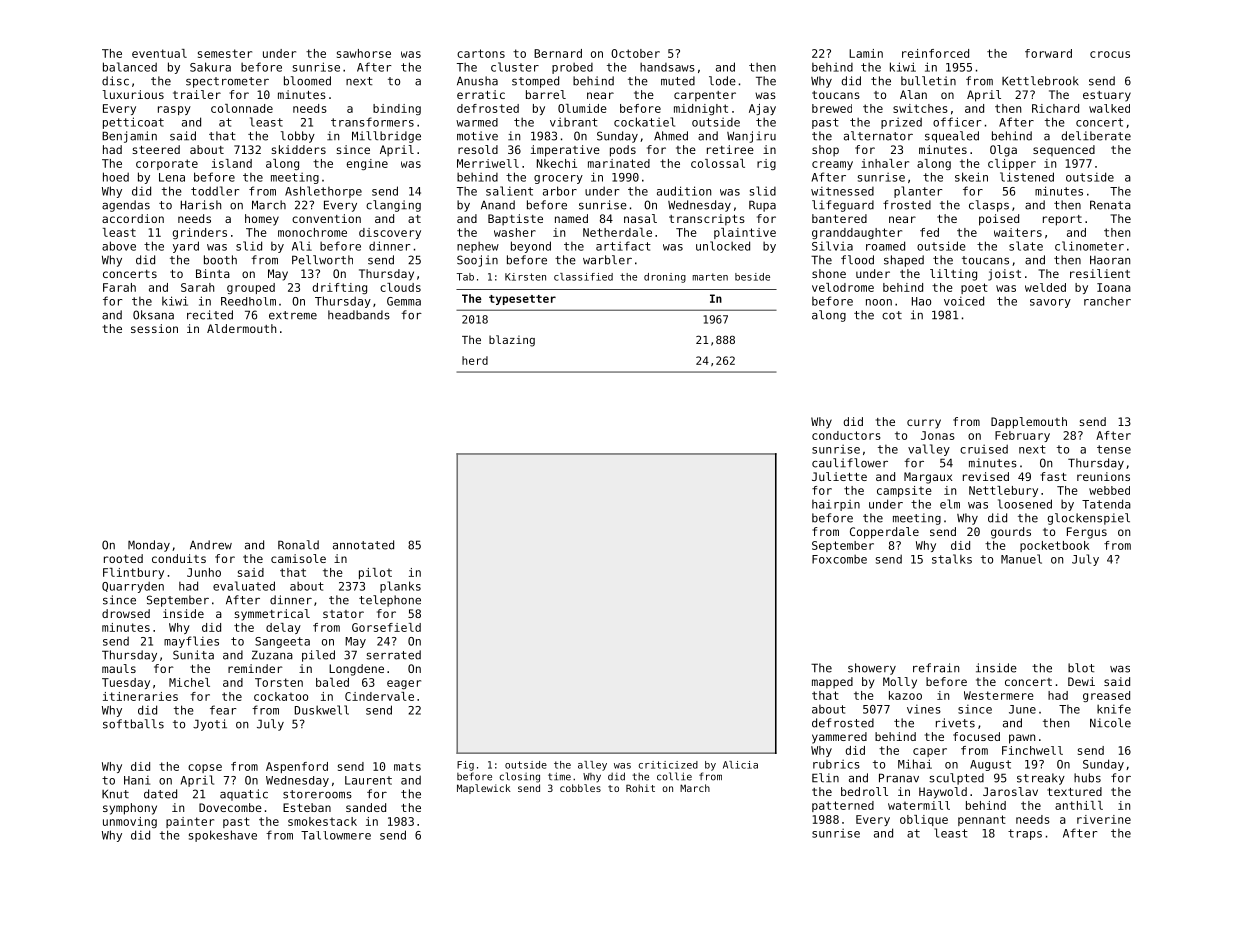 The image size is (1233, 952). I want to click on midnight, so click(701, 109).
